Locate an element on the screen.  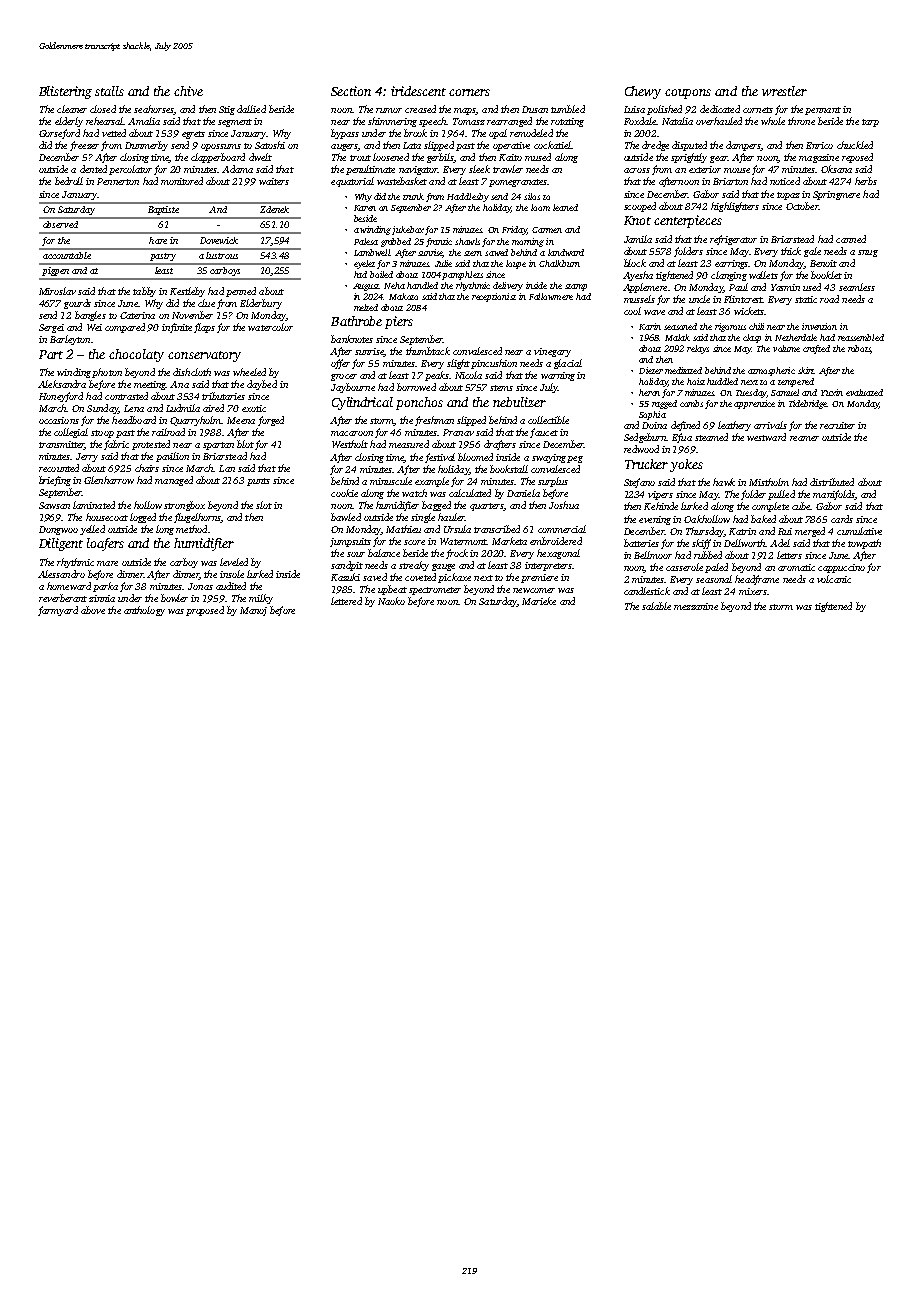
distributed is located at coordinates (832, 482).
